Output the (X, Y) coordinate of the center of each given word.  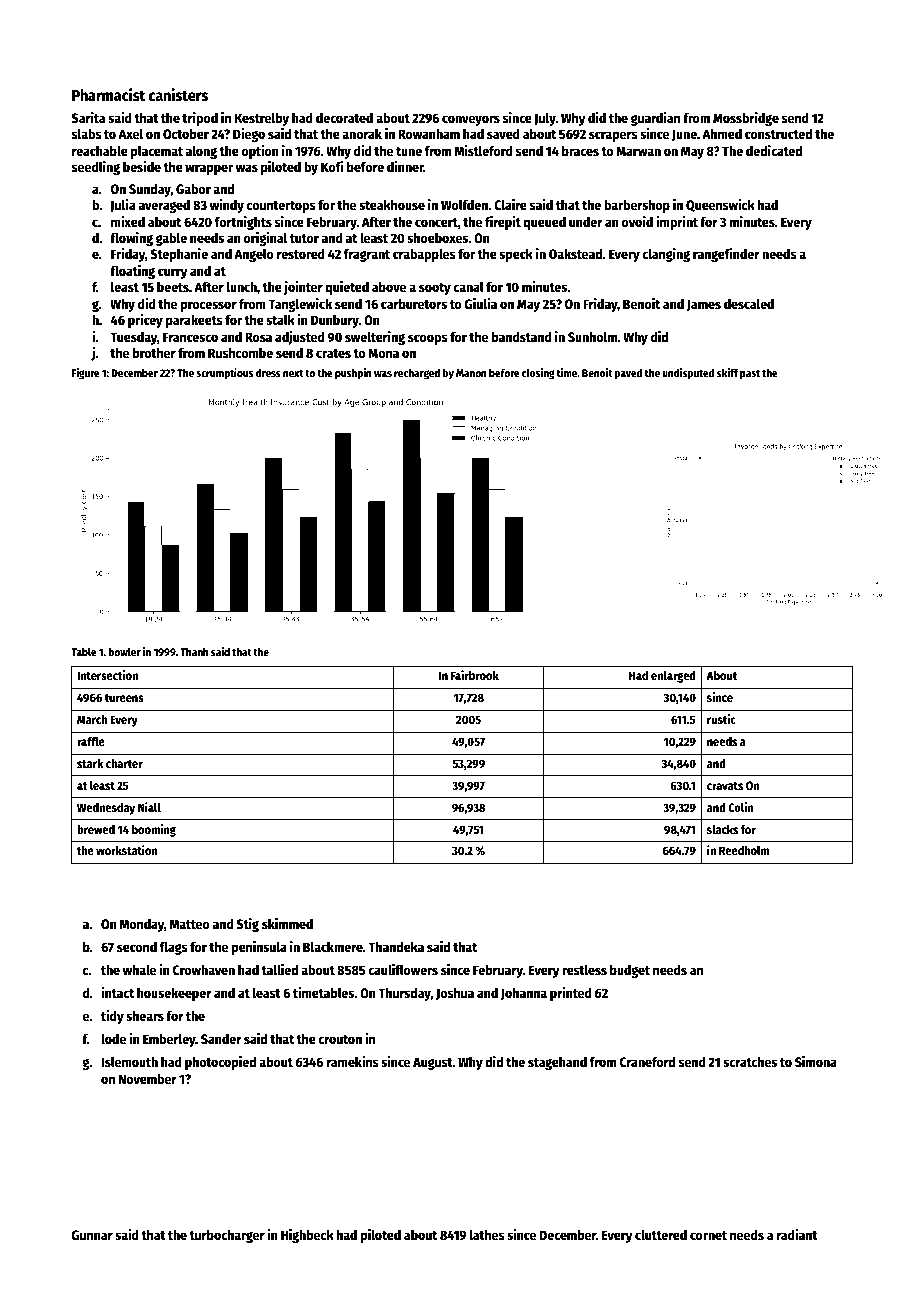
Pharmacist (108, 94)
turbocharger (227, 1236)
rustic (721, 719)
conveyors (471, 120)
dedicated (774, 150)
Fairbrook (475, 675)
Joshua (455, 994)
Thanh (194, 651)
